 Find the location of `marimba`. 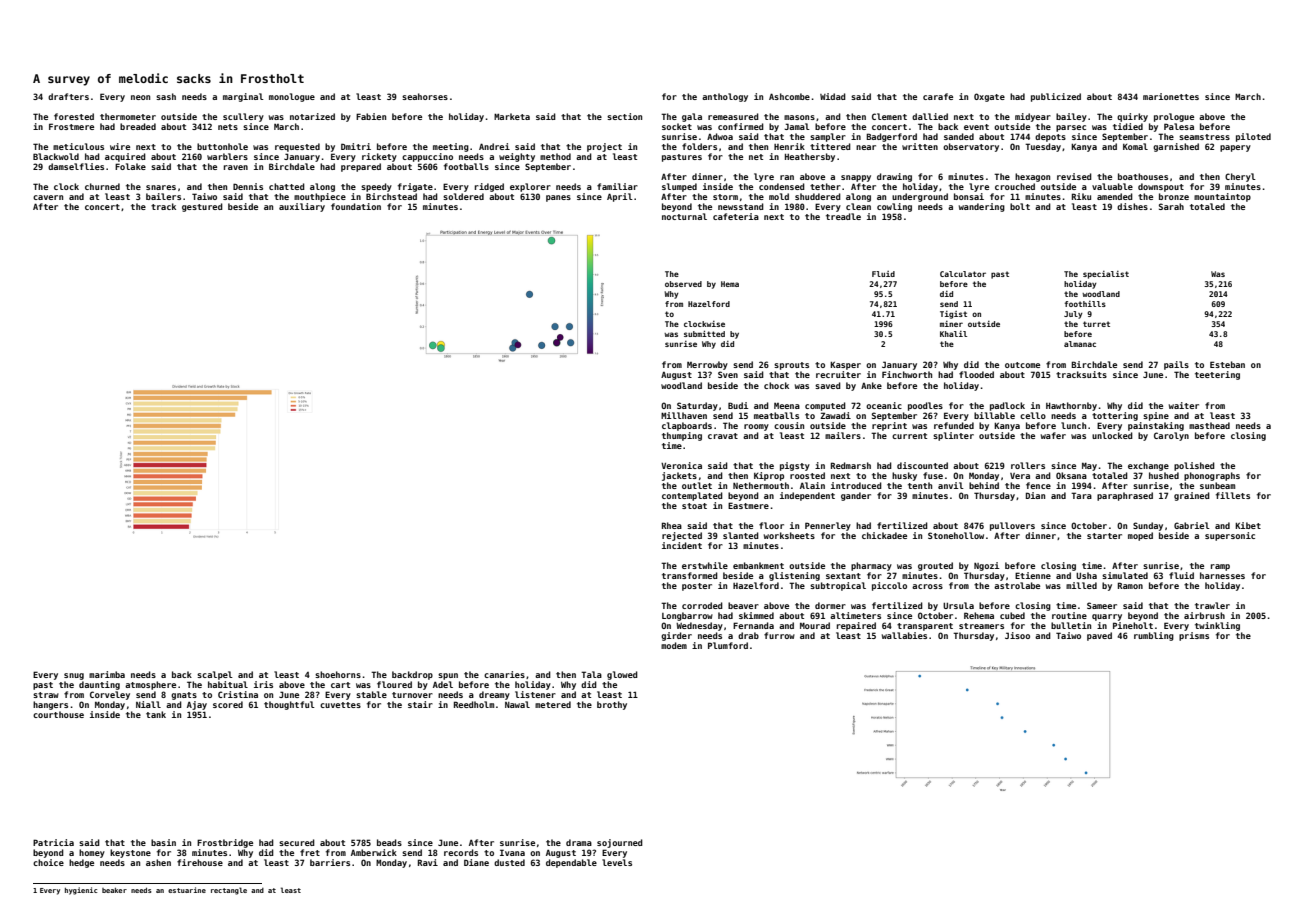

marimba is located at coordinates (107, 674).
